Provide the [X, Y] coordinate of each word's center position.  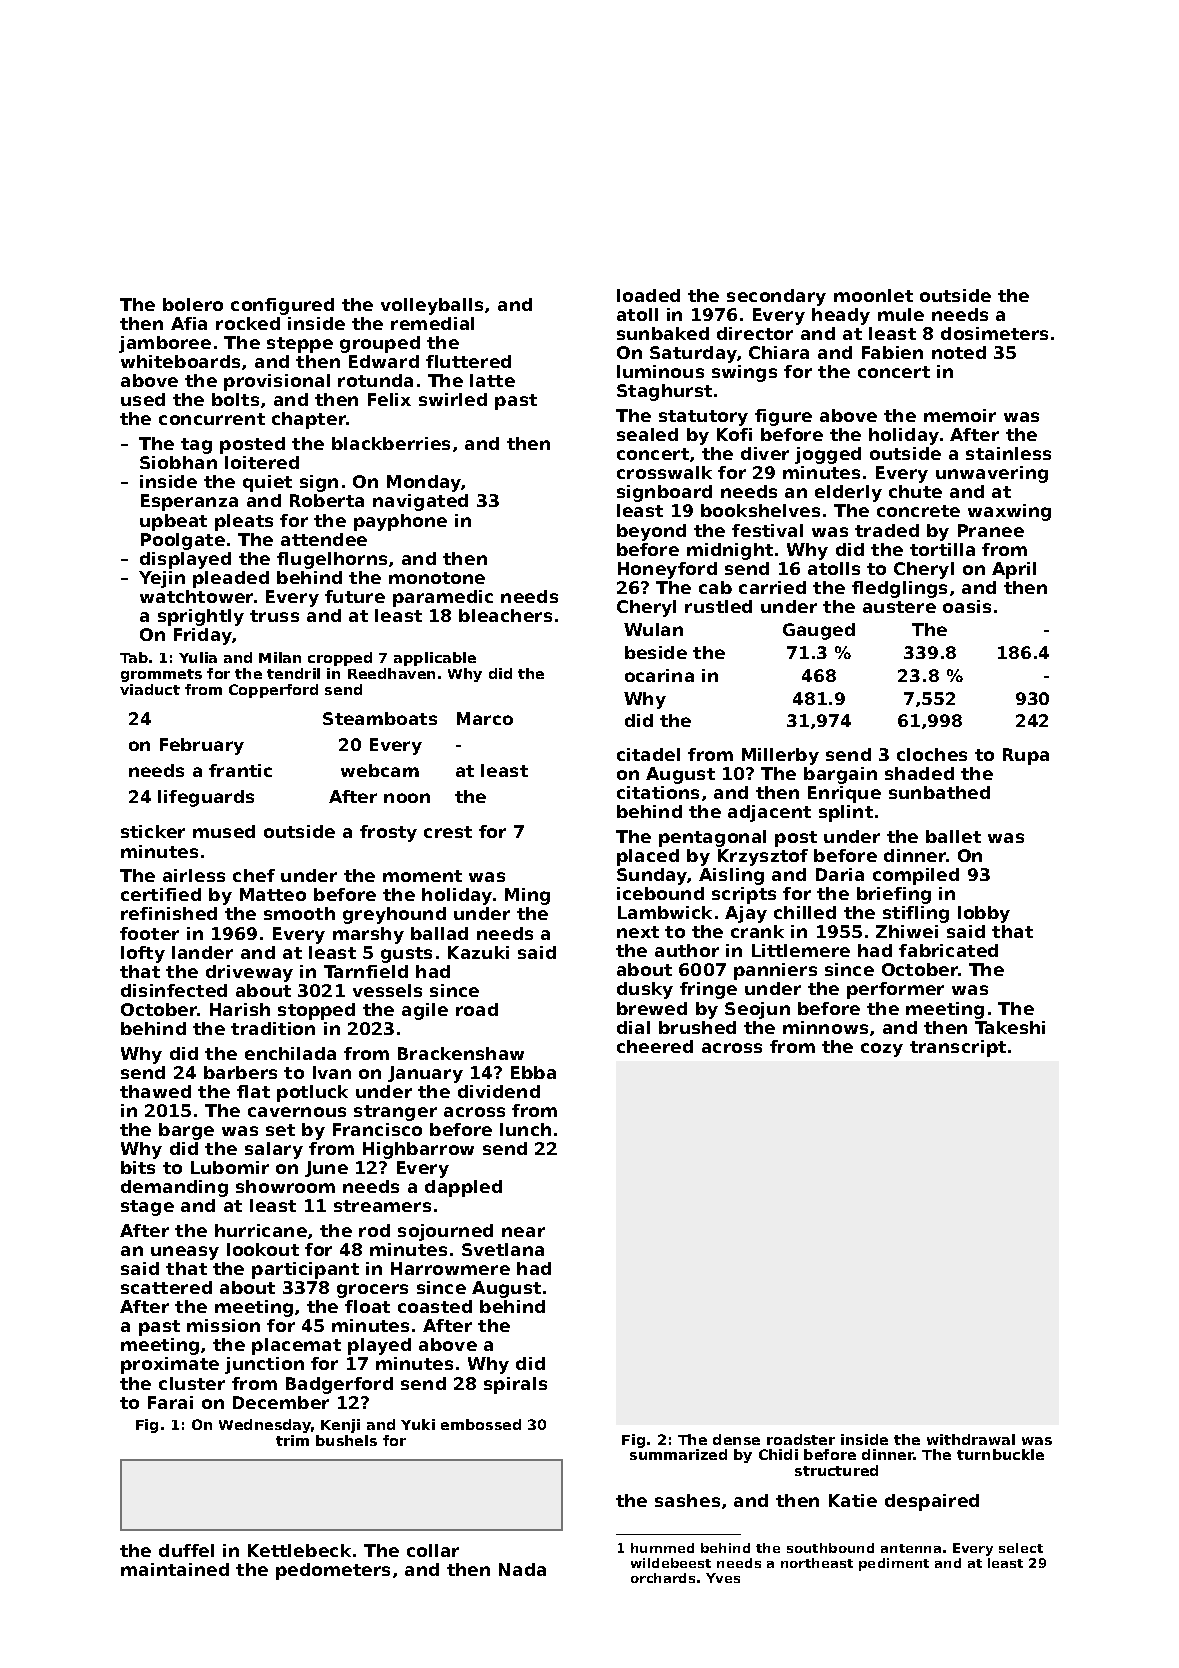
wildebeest [671, 1563]
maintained [175, 1569]
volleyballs [432, 306]
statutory [703, 418]
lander [202, 952]
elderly [848, 493]
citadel [648, 754]
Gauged [819, 631]
